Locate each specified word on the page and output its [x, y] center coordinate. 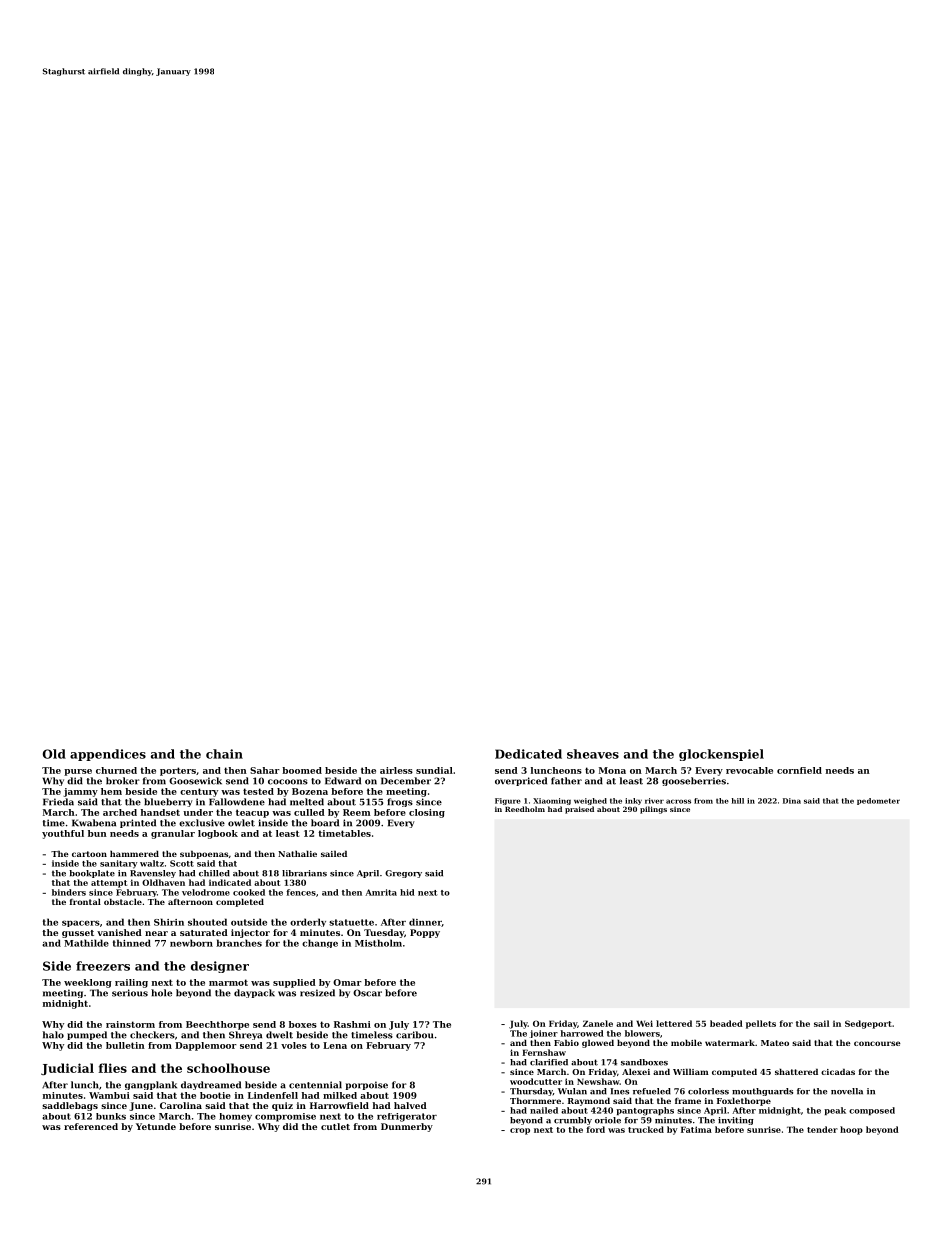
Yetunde [156, 1126]
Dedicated [528, 754]
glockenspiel [721, 755]
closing [427, 813]
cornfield [799, 770]
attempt [109, 884]
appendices [108, 755]
